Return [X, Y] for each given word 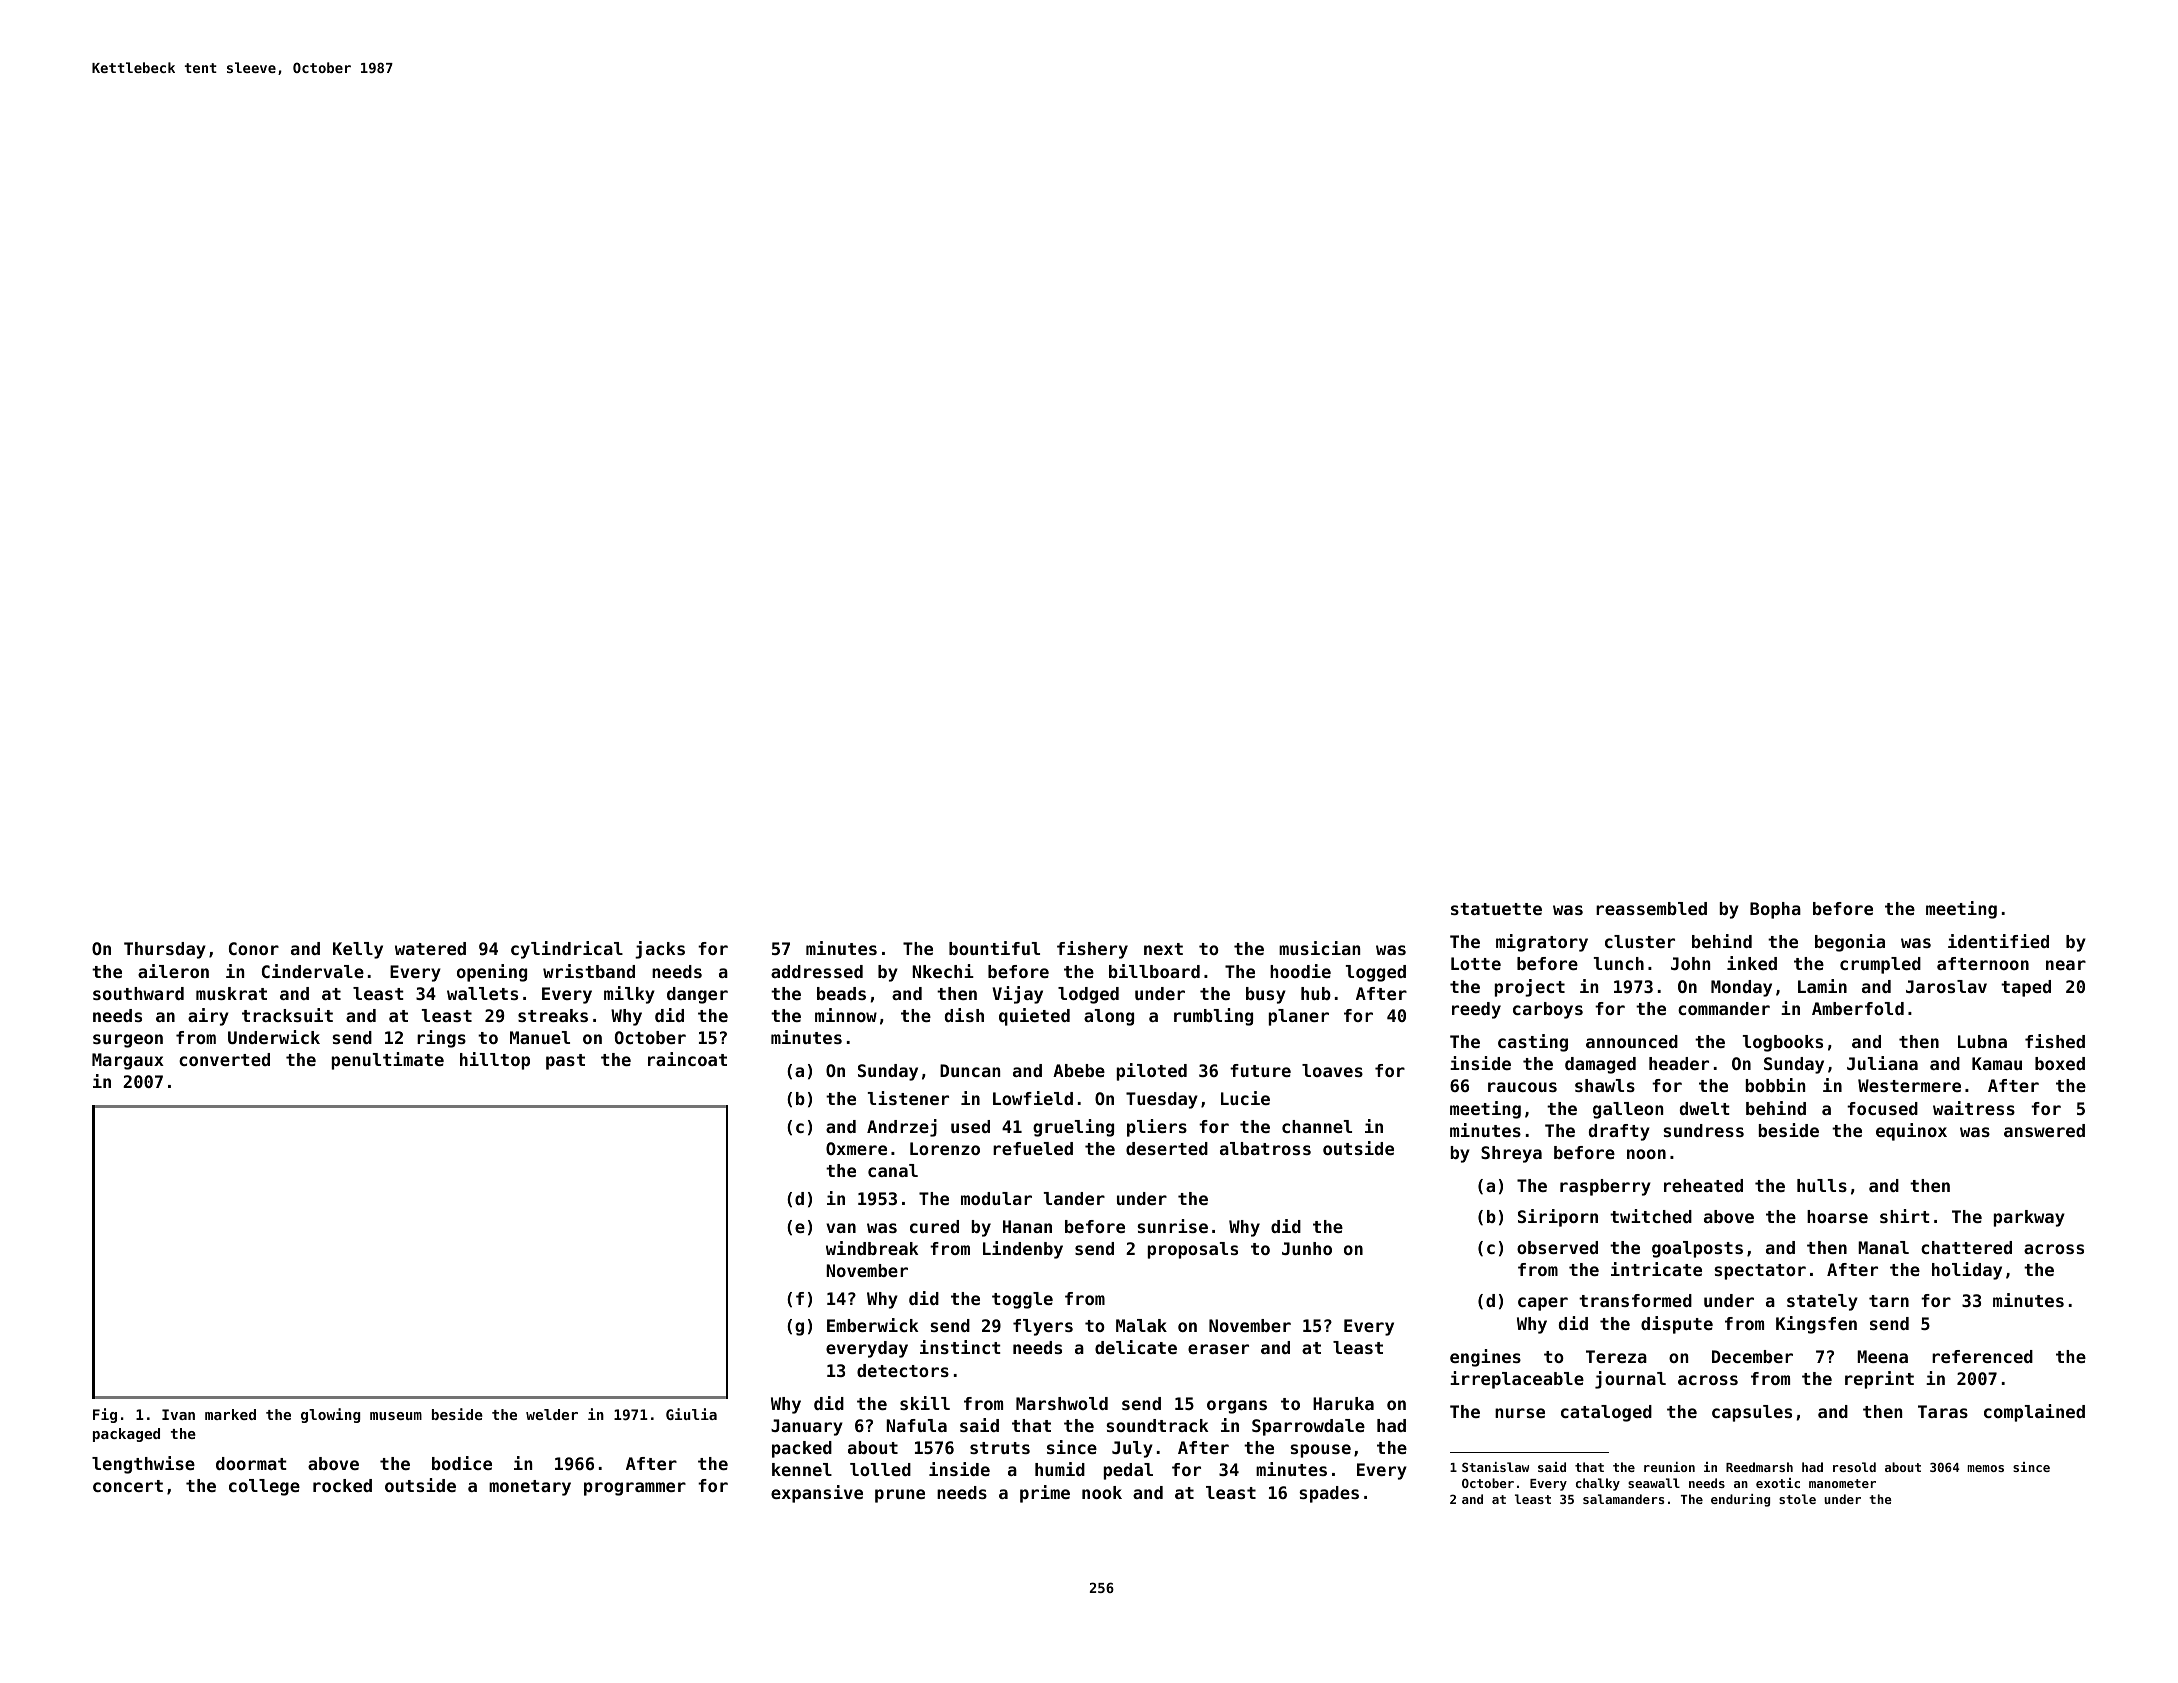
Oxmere [856, 1148]
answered [2044, 1130]
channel [1317, 1126]
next [1163, 949]
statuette [1496, 909]
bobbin [1775, 1085]
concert [128, 1486]
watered [430, 948]
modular [996, 1198]
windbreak [872, 1248]
